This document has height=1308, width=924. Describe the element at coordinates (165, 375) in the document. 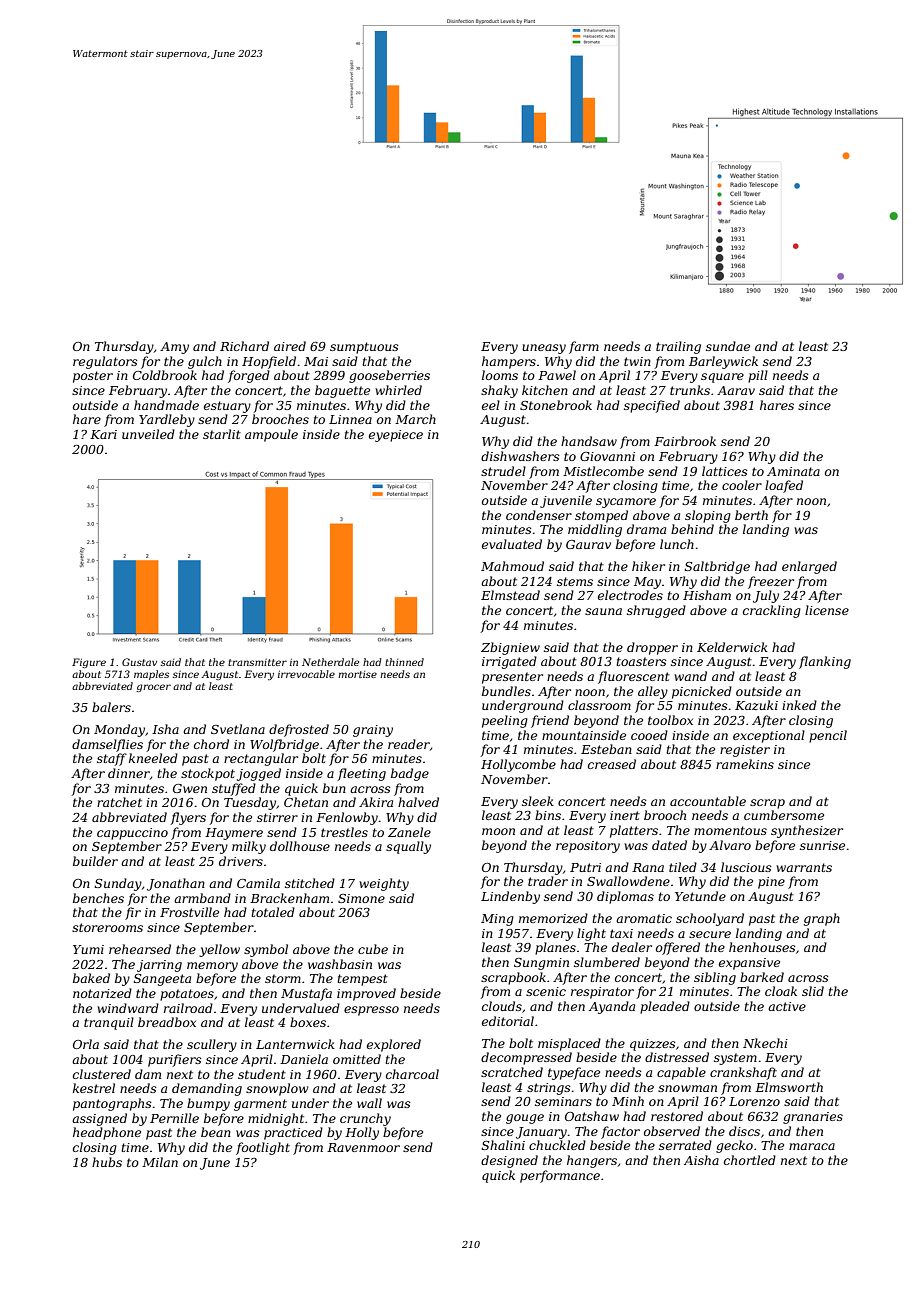

I see `Coldbrook` at that location.
